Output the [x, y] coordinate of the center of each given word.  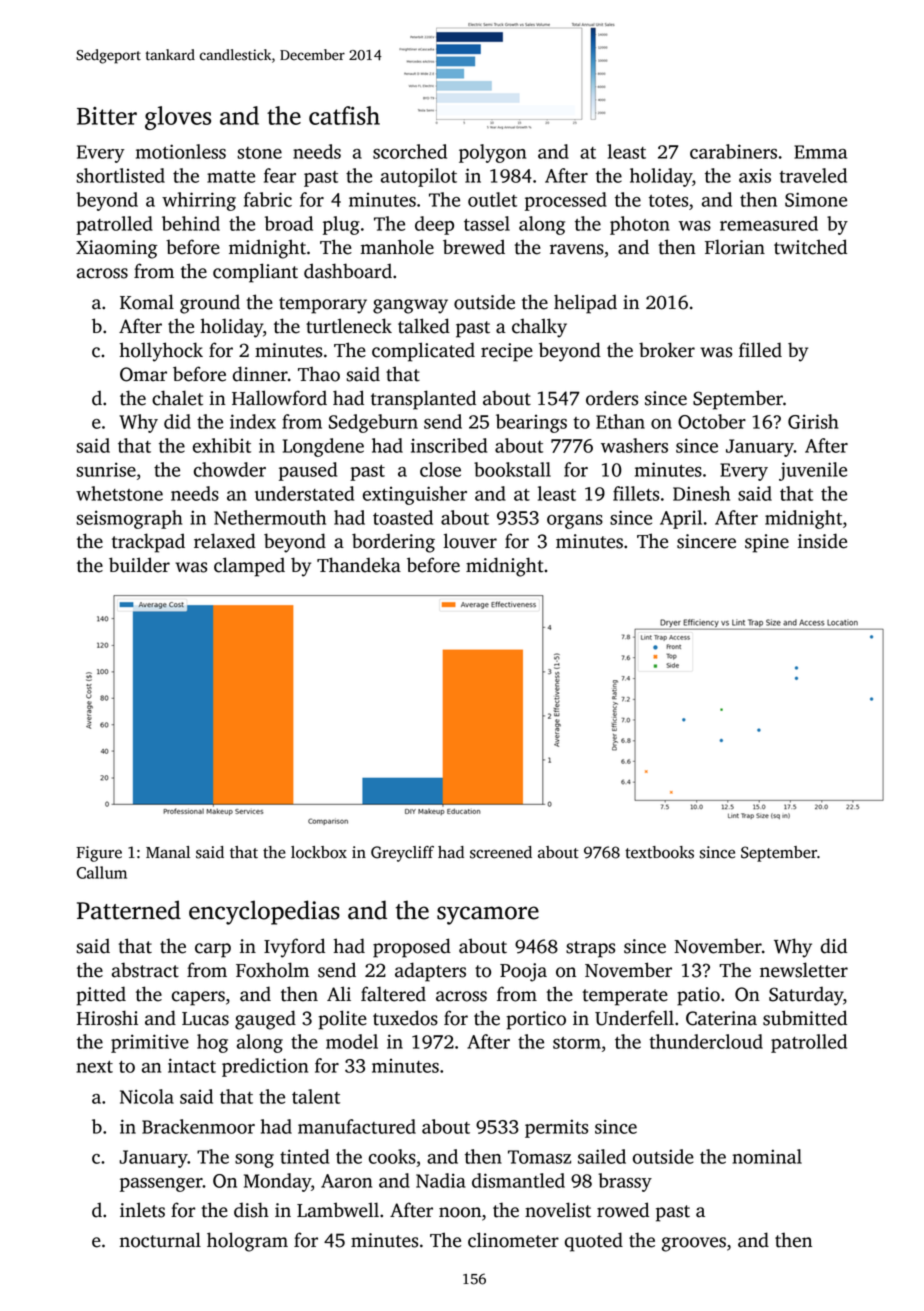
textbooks [659, 852]
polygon [492, 153]
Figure [99, 854]
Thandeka [359, 565]
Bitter [107, 116]
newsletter [804, 970]
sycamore [488, 915]
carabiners [733, 151]
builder [139, 565]
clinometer [513, 1240]
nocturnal [160, 1240]
